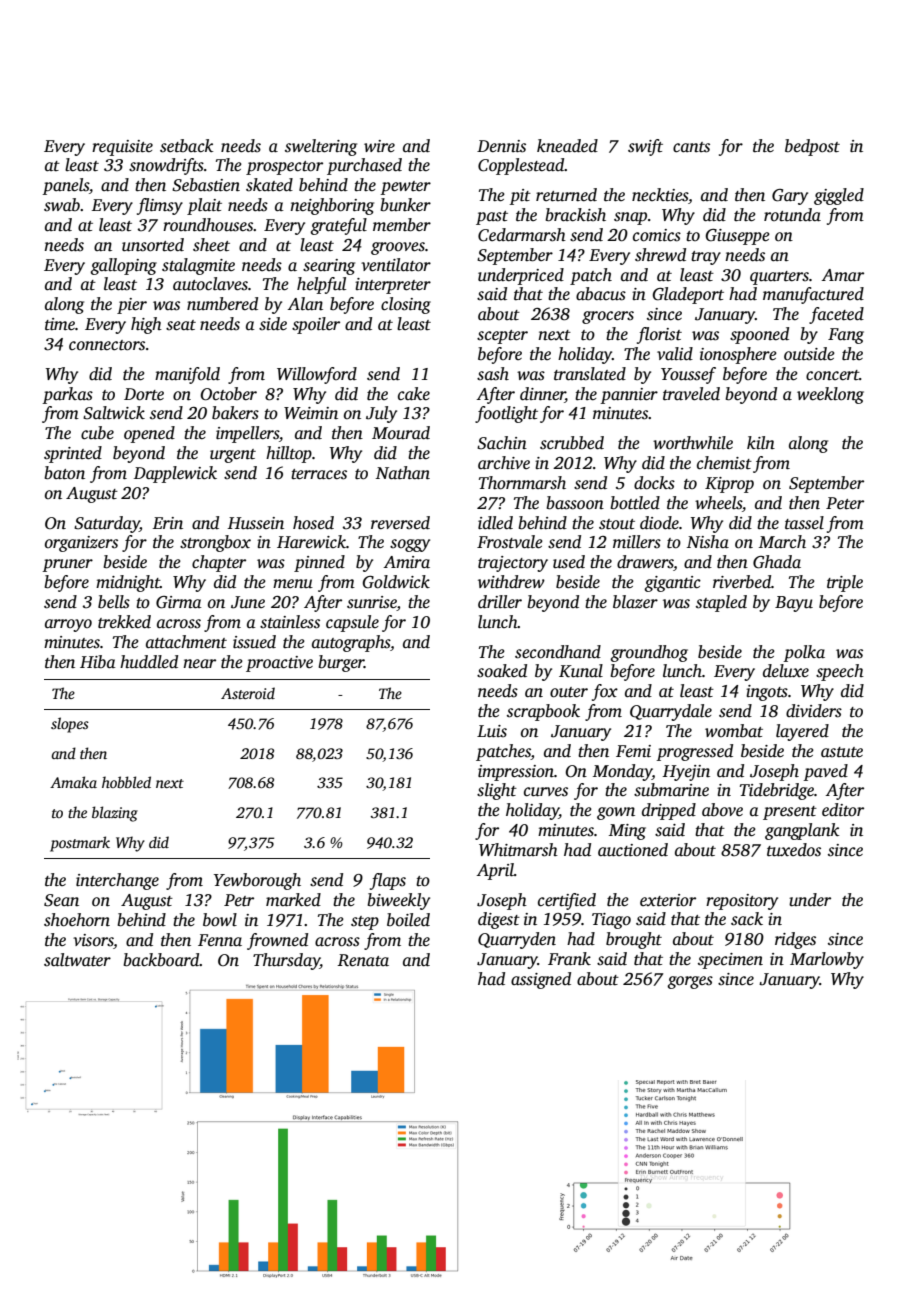 The height and width of the screenshot is (1316, 908). Describe the element at coordinates (541, 980) in the screenshot. I see `assigned` at that location.
